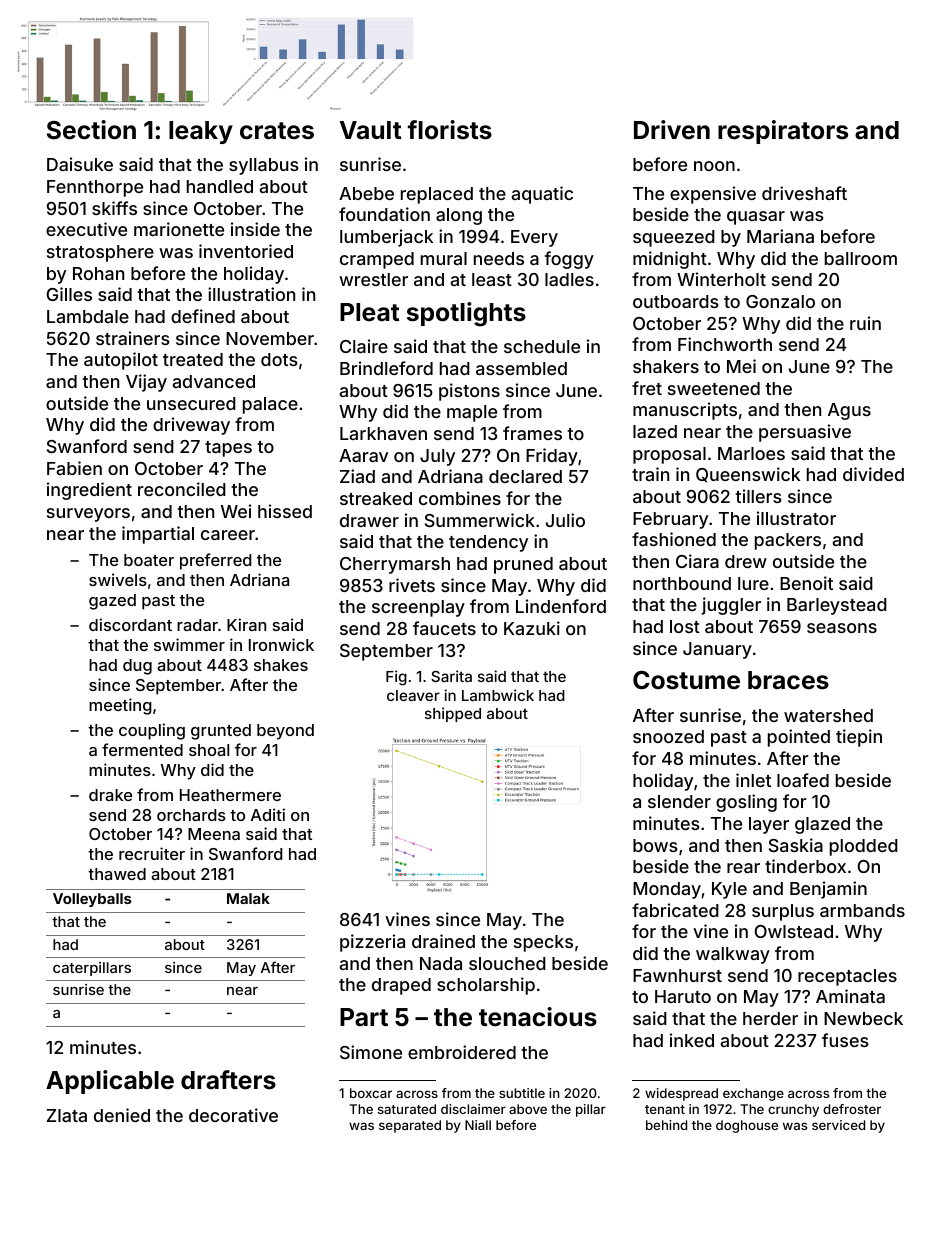  Describe the element at coordinates (149, 560) in the screenshot. I see `boater` at that location.
